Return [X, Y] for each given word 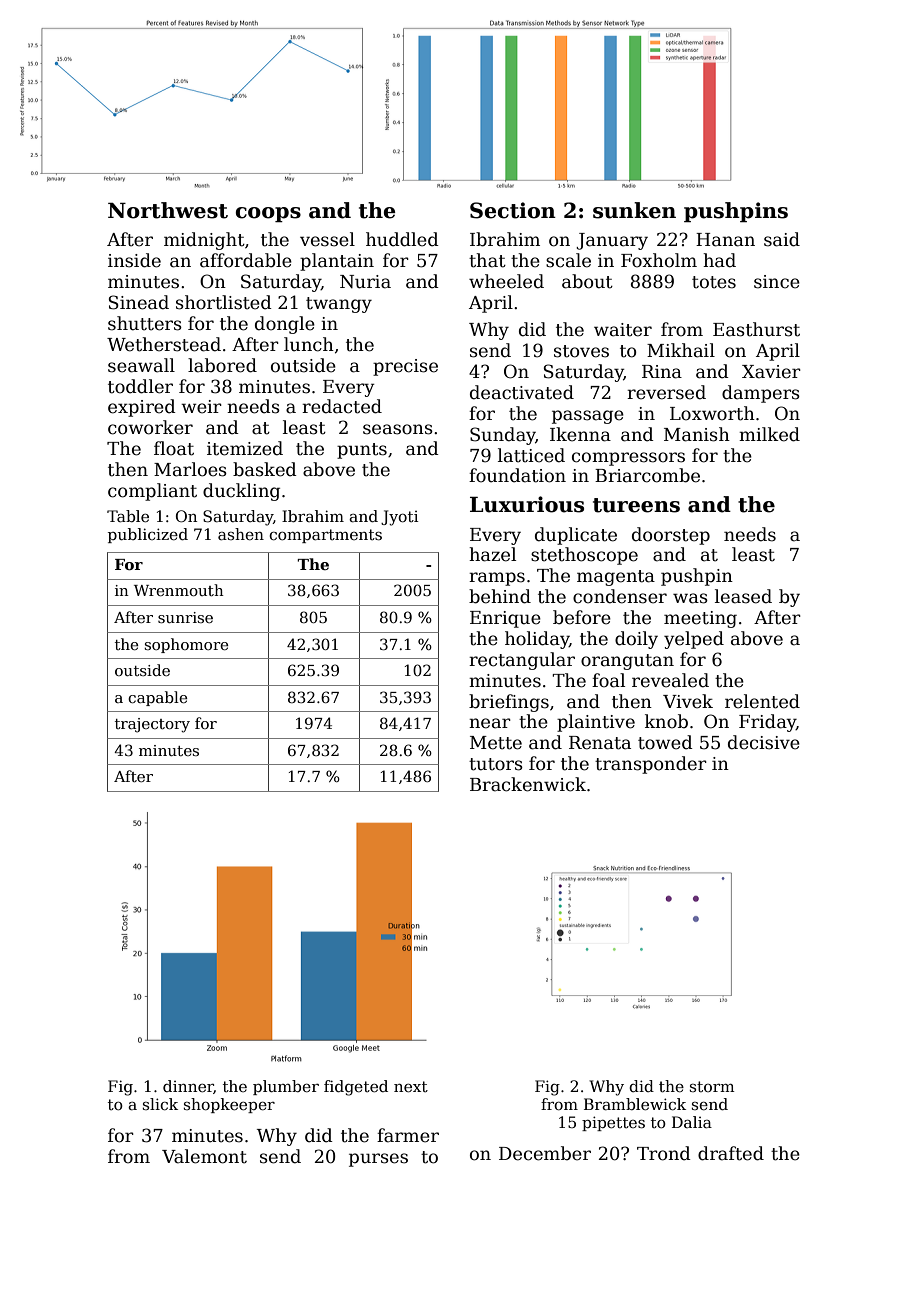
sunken [634, 210]
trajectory [152, 725]
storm [712, 1086]
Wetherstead [164, 344]
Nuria [365, 282]
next [411, 1087]
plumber [286, 1087]
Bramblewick [635, 1104]
